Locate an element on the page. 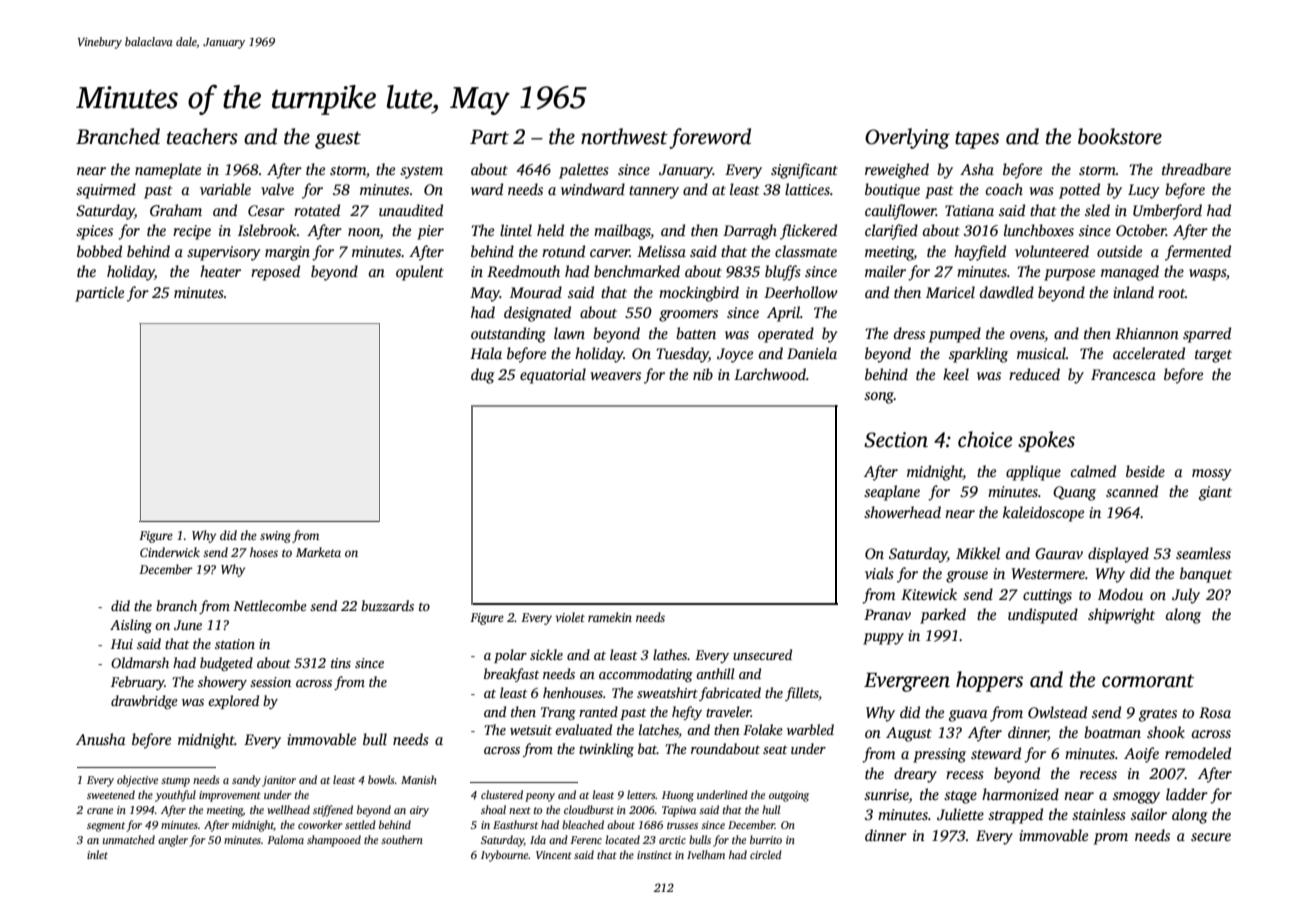  northwest is located at coordinates (624, 136).
